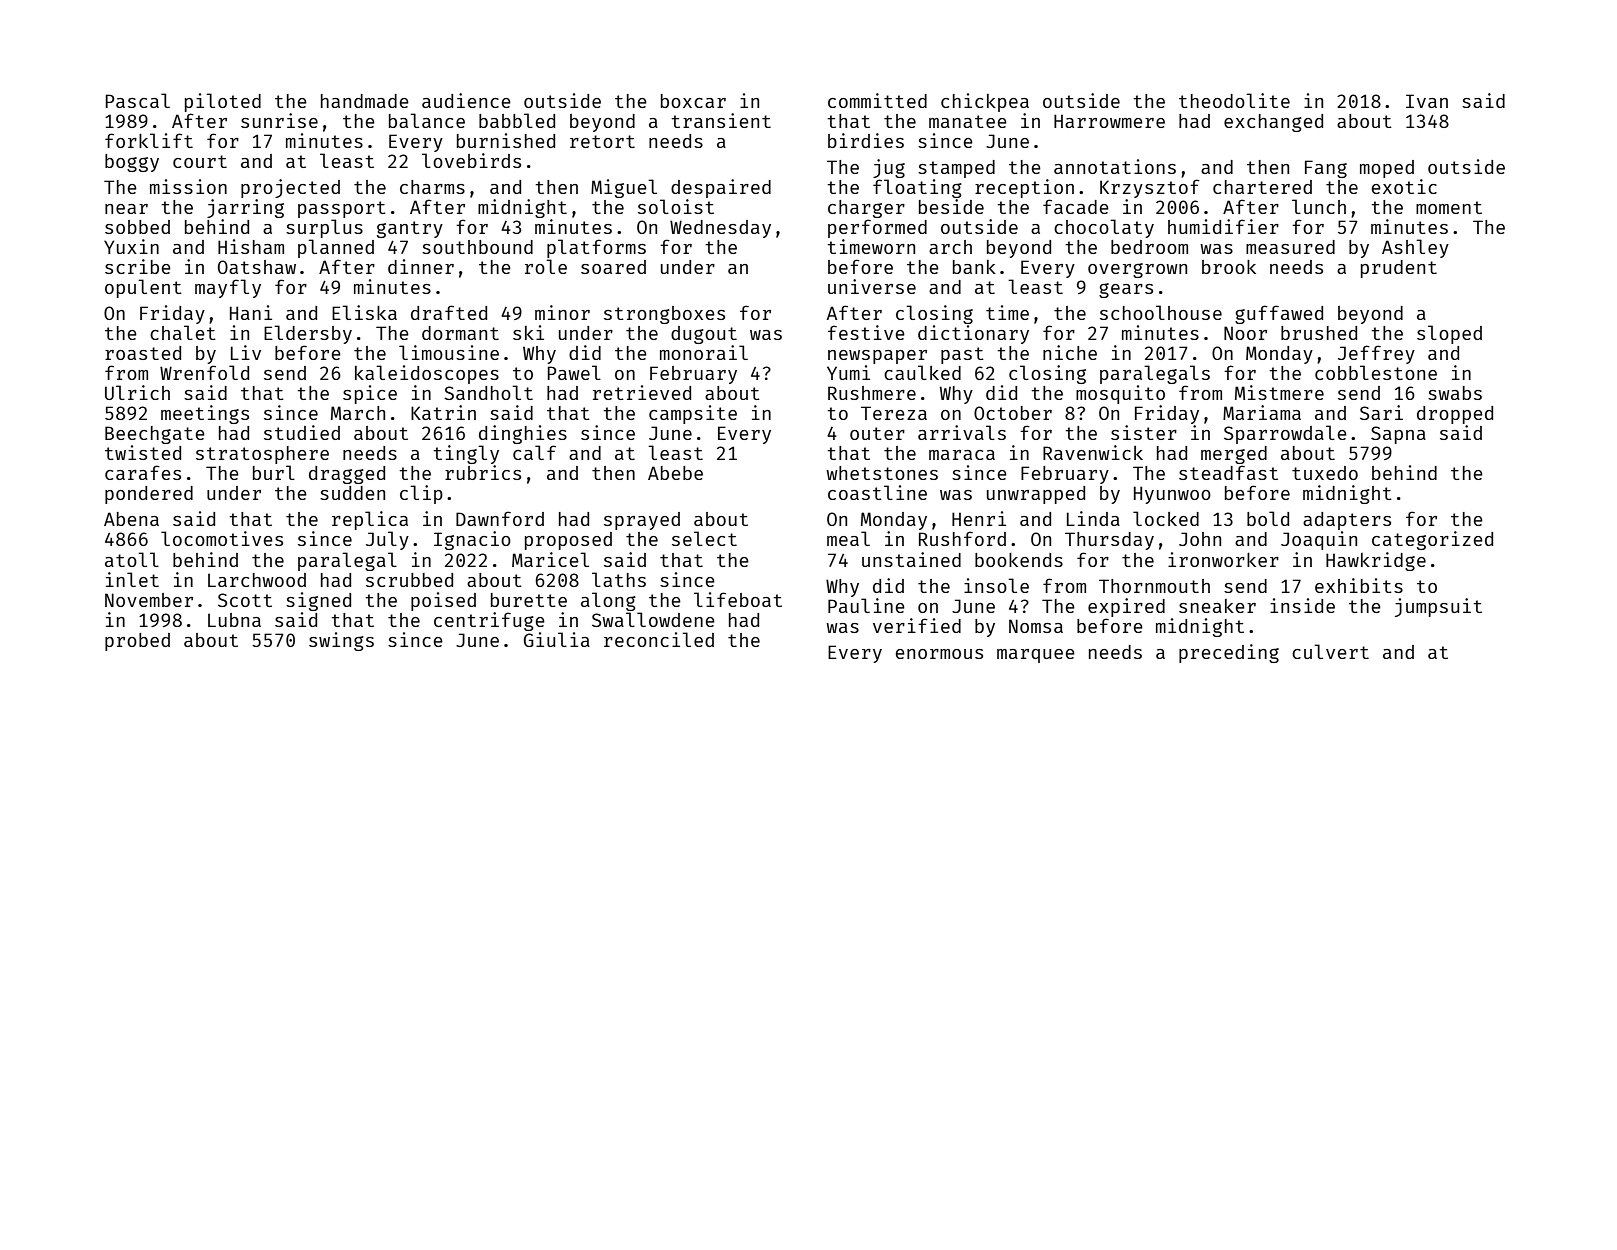 The height and width of the document is (1250, 1617). I want to click on Pascal, so click(138, 100).
